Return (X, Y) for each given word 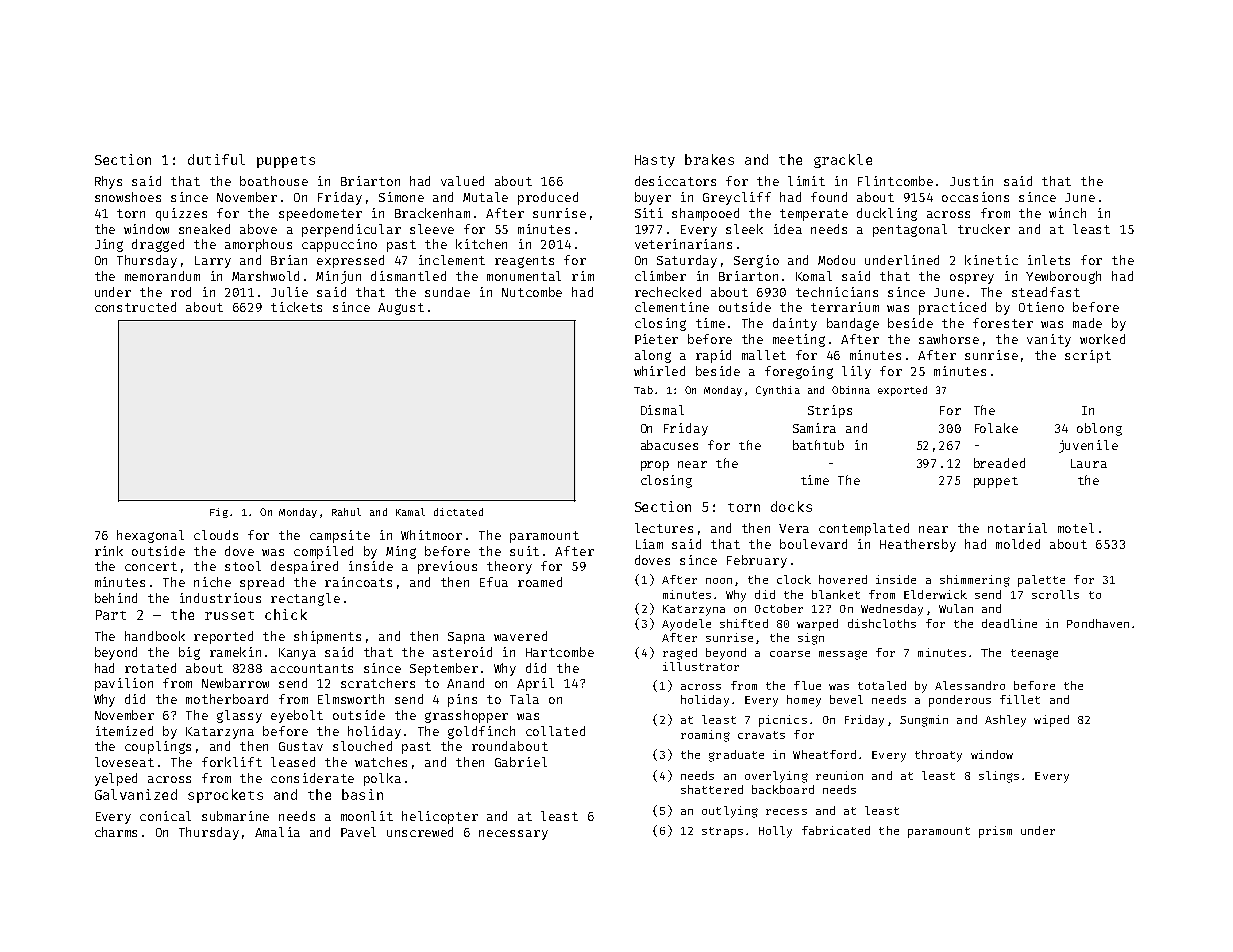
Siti (649, 213)
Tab (643, 390)
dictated (458, 512)
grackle (843, 161)
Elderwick (935, 594)
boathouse (274, 181)
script (1088, 356)
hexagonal (150, 536)
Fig (219, 513)
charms (116, 832)
